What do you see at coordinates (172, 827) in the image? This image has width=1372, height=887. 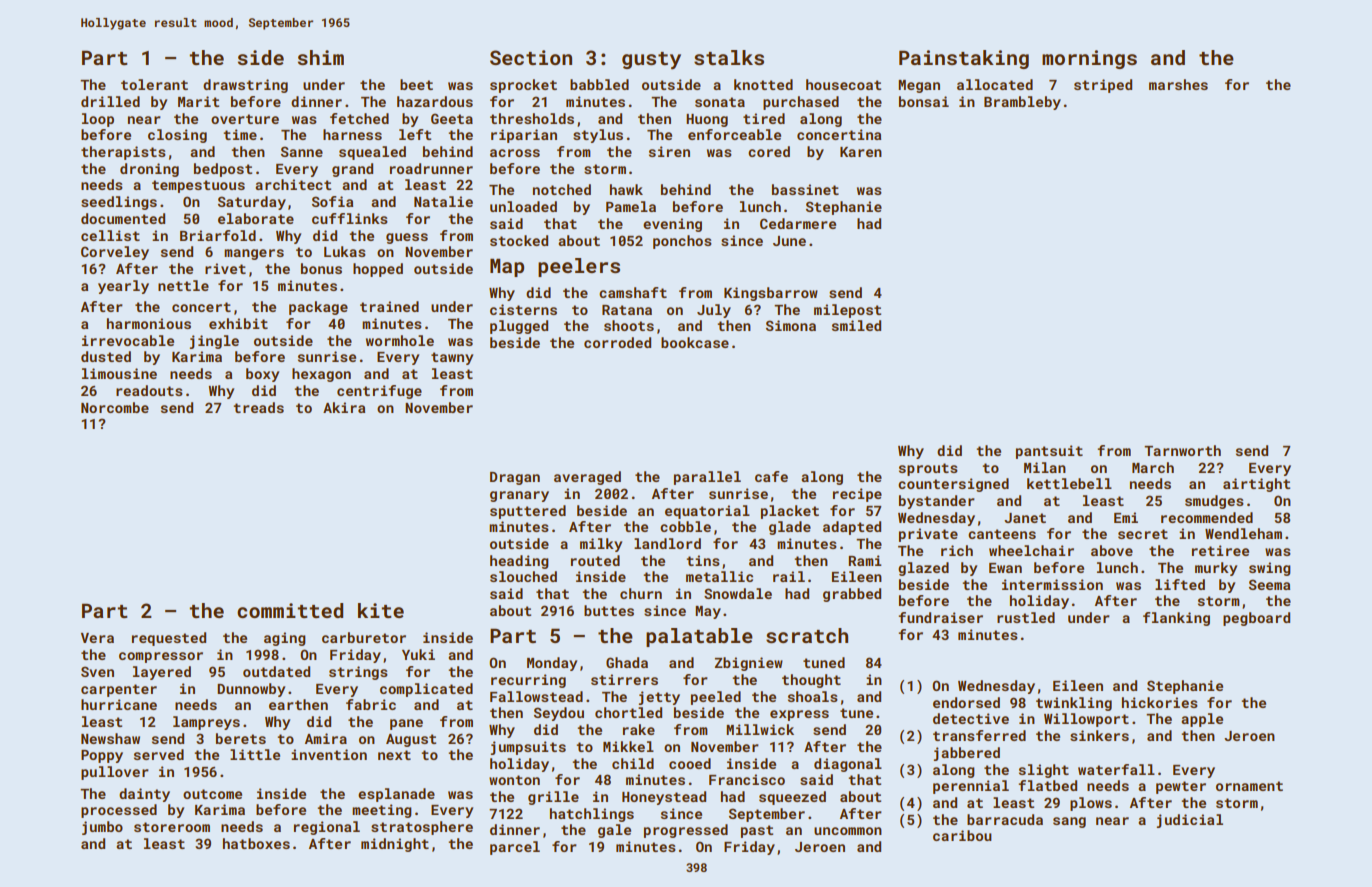 I see `storeroom` at bounding box center [172, 827].
